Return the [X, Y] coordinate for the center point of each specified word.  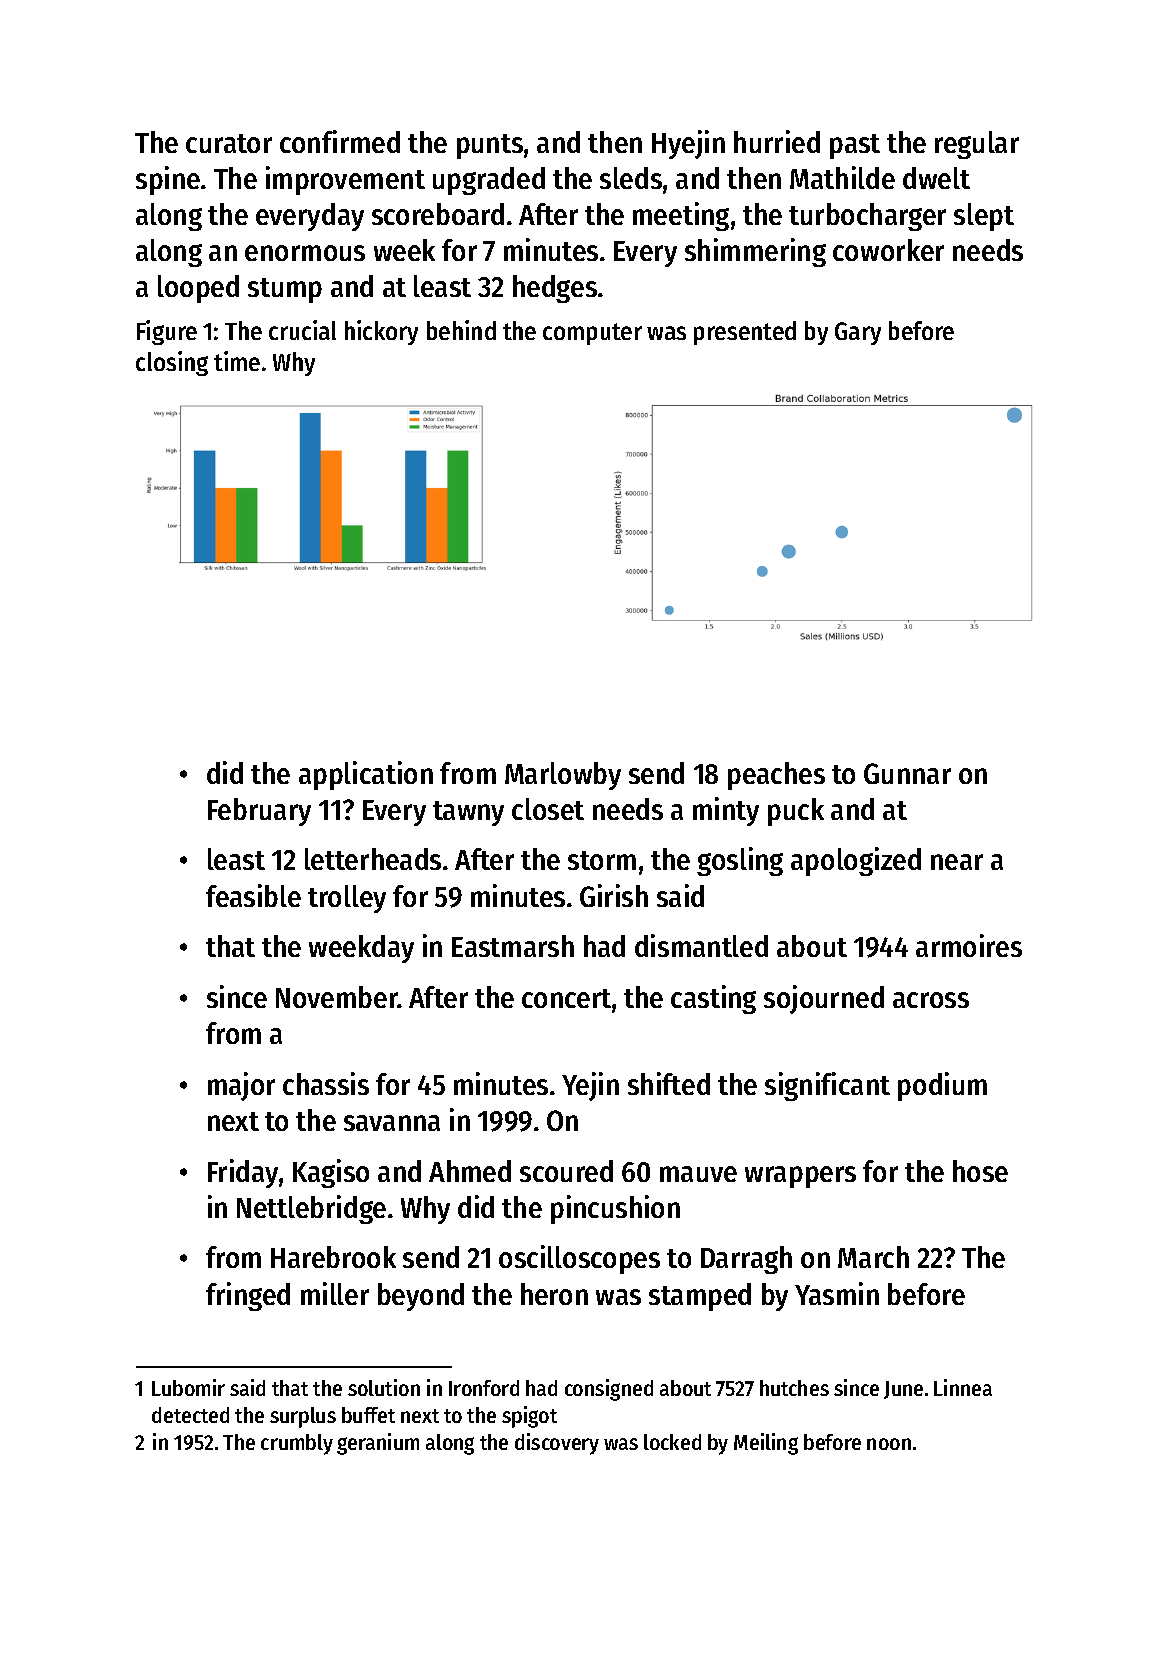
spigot [529, 1417]
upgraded [489, 181]
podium [942, 1086]
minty [726, 811]
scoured [566, 1171]
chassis [326, 1083]
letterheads [373, 859]
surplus [303, 1417]
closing [172, 363]
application [366, 775]
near [957, 862]
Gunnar [907, 773]
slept [984, 217]
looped [198, 289]
